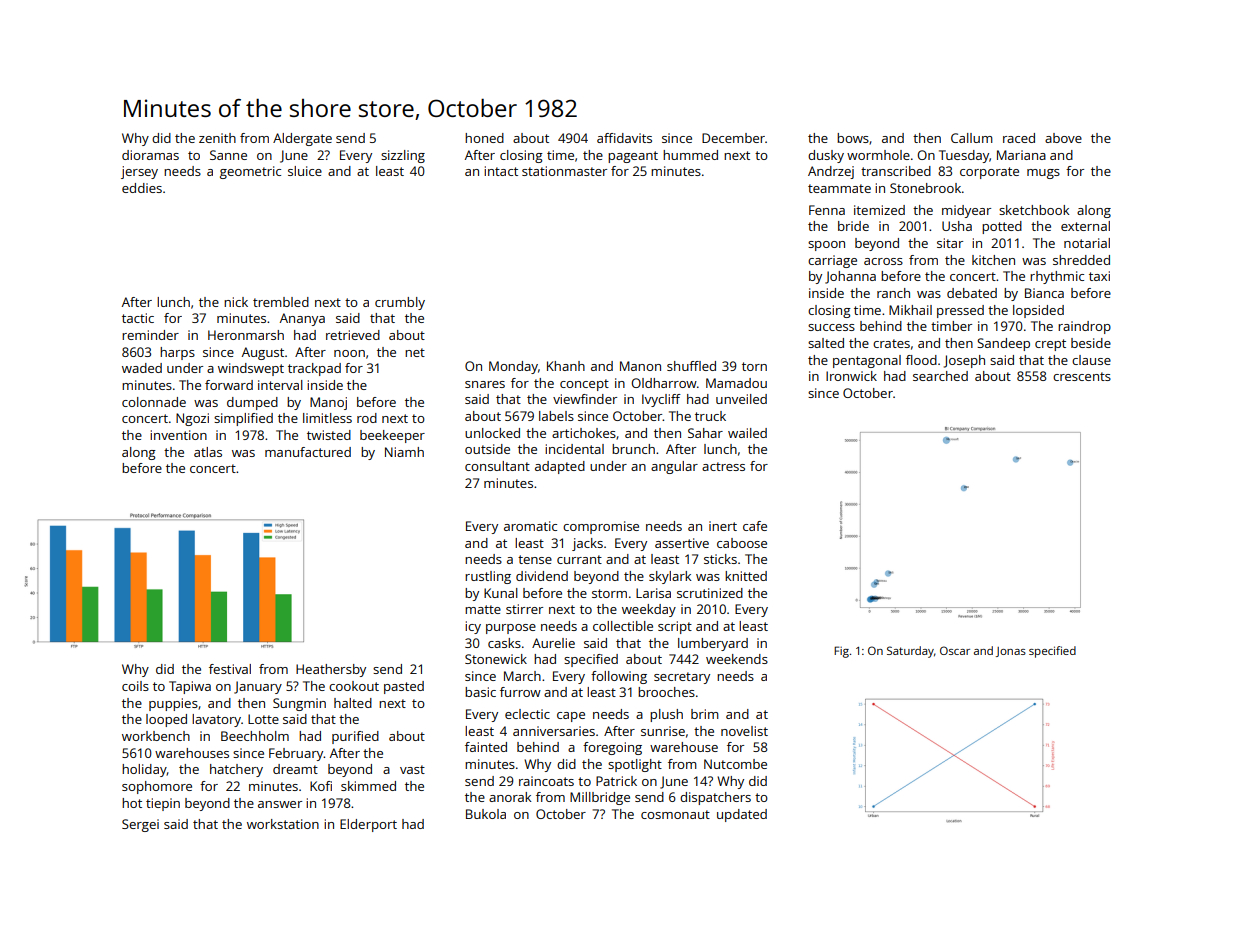  I want to click on updated, so click(742, 815).
